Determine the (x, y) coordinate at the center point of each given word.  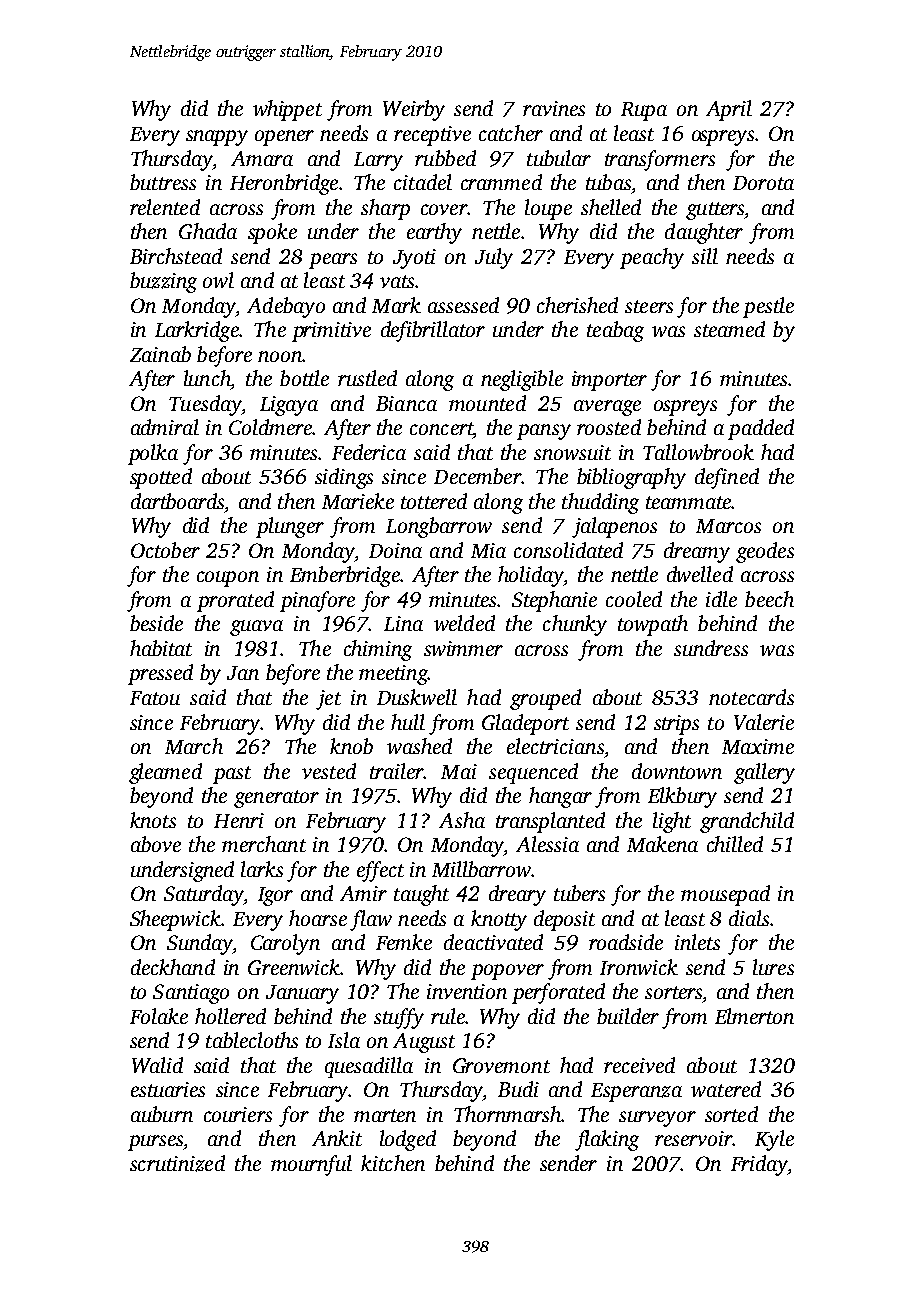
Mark (396, 305)
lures (773, 967)
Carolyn (285, 944)
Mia (488, 550)
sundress (711, 648)
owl (218, 280)
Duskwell (417, 697)
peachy (652, 258)
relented (165, 207)
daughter (704, 233)
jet (328, 700)
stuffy (399, 1018)
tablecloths (252, 1040)
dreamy (697, 552)
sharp (385, 209)
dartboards (177, 501)
